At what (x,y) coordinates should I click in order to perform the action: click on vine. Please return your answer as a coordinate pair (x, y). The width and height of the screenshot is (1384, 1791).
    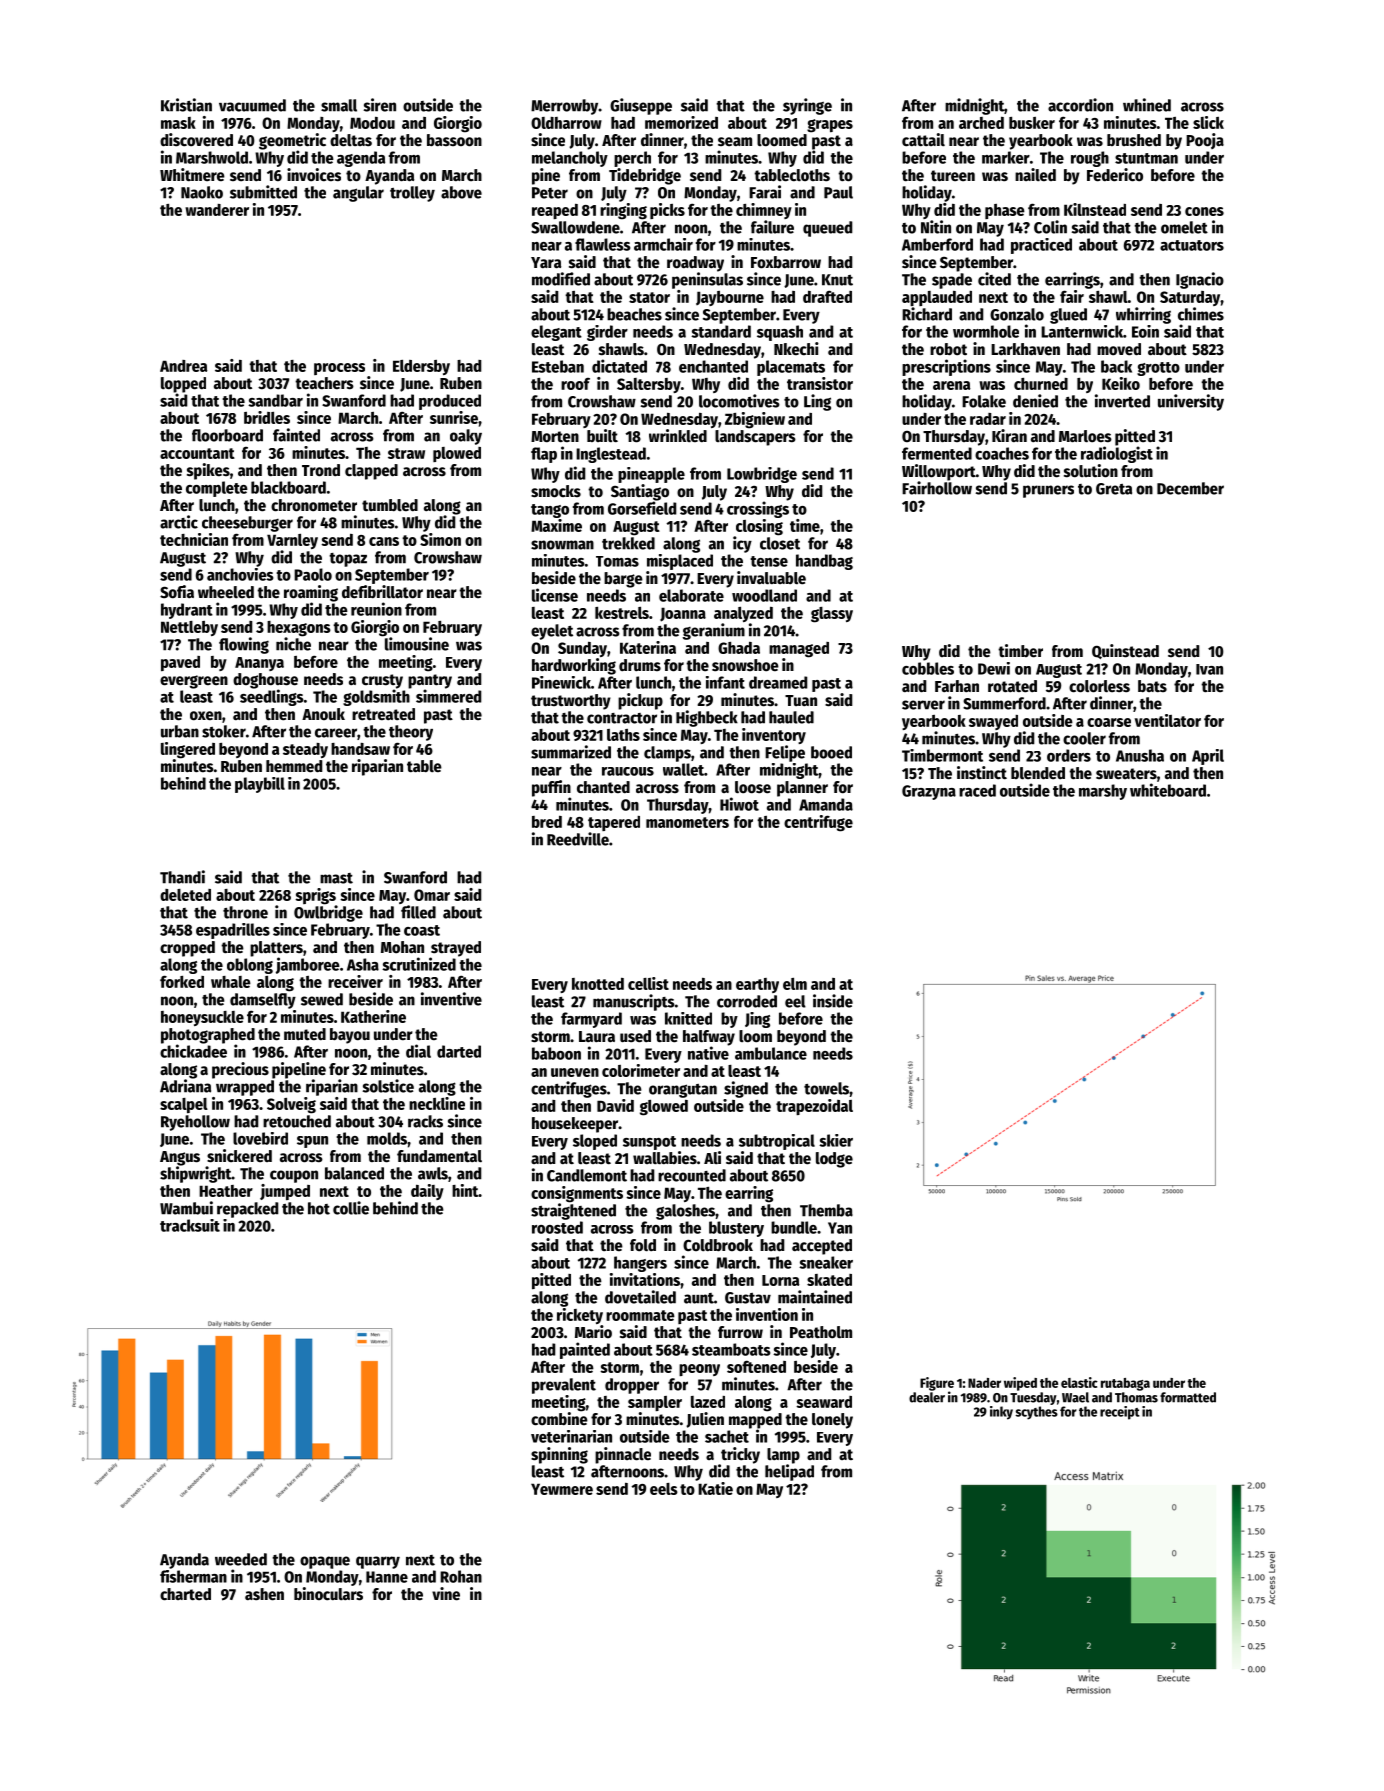
    Looking at the image, I should click on (446, 1594).
